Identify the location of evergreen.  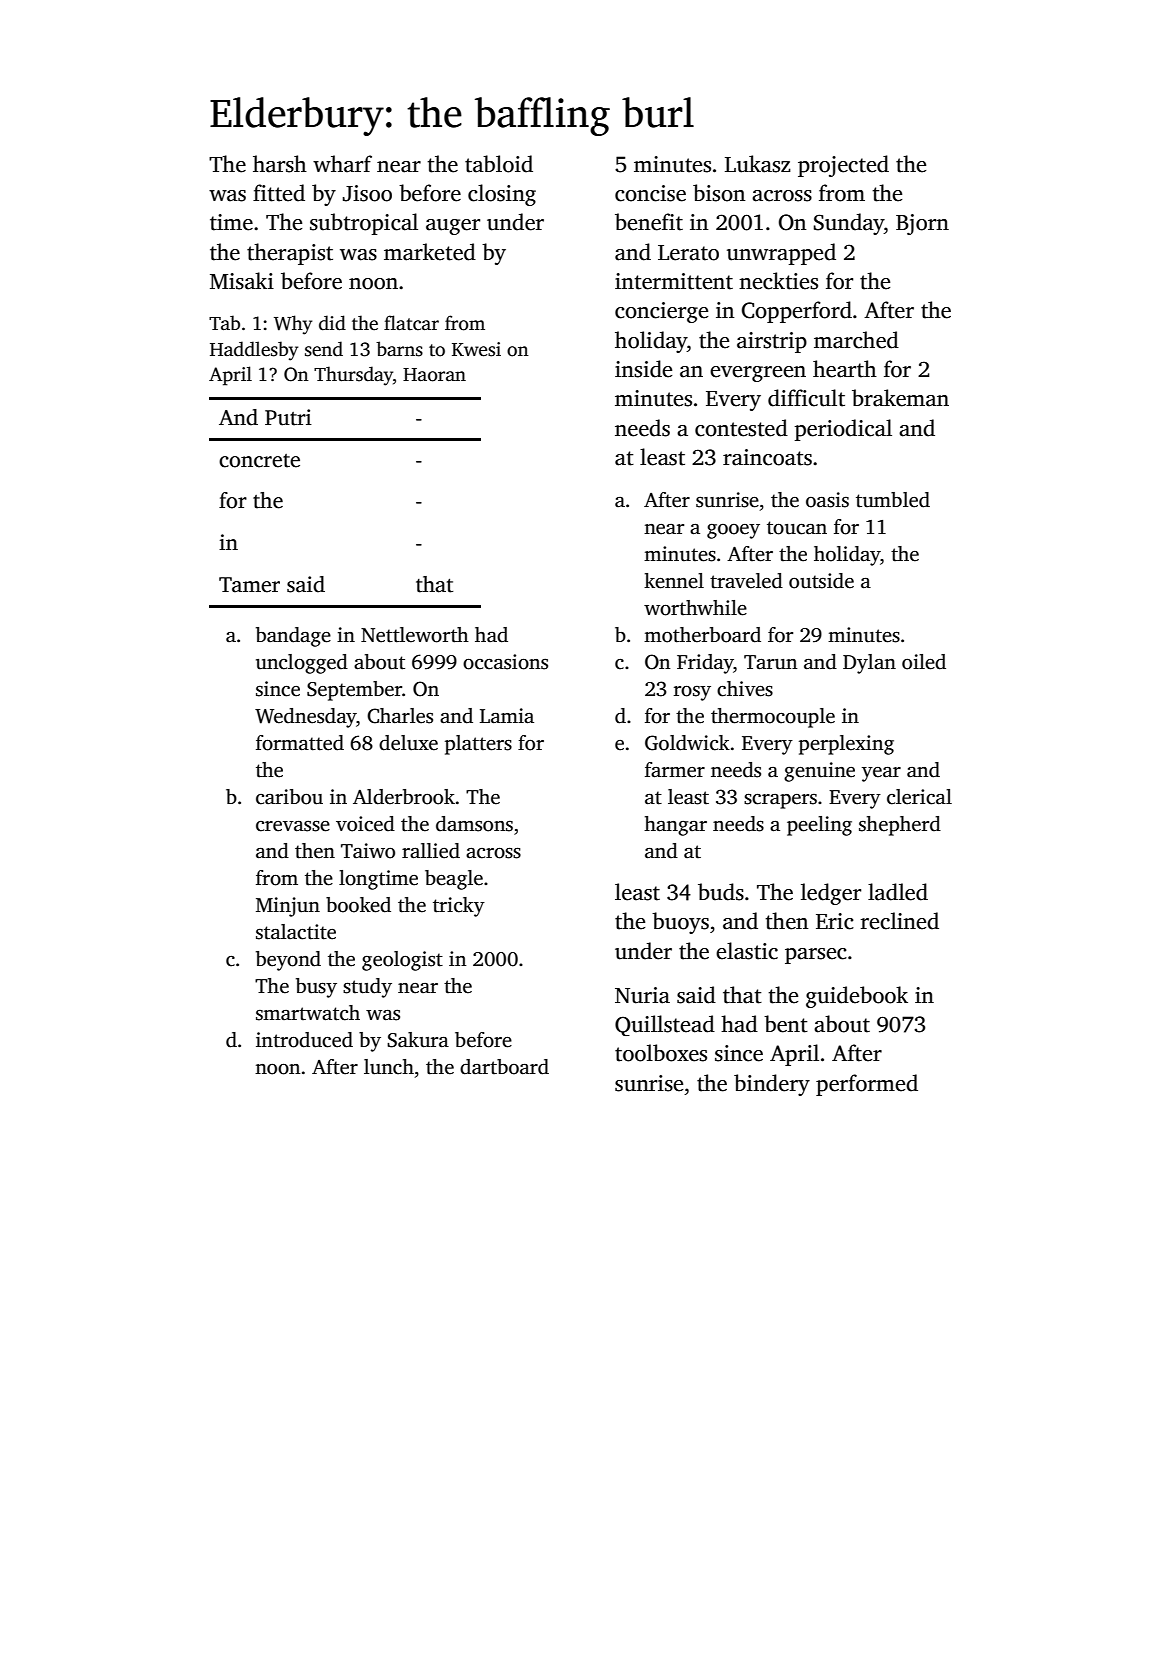
(758, 374).
